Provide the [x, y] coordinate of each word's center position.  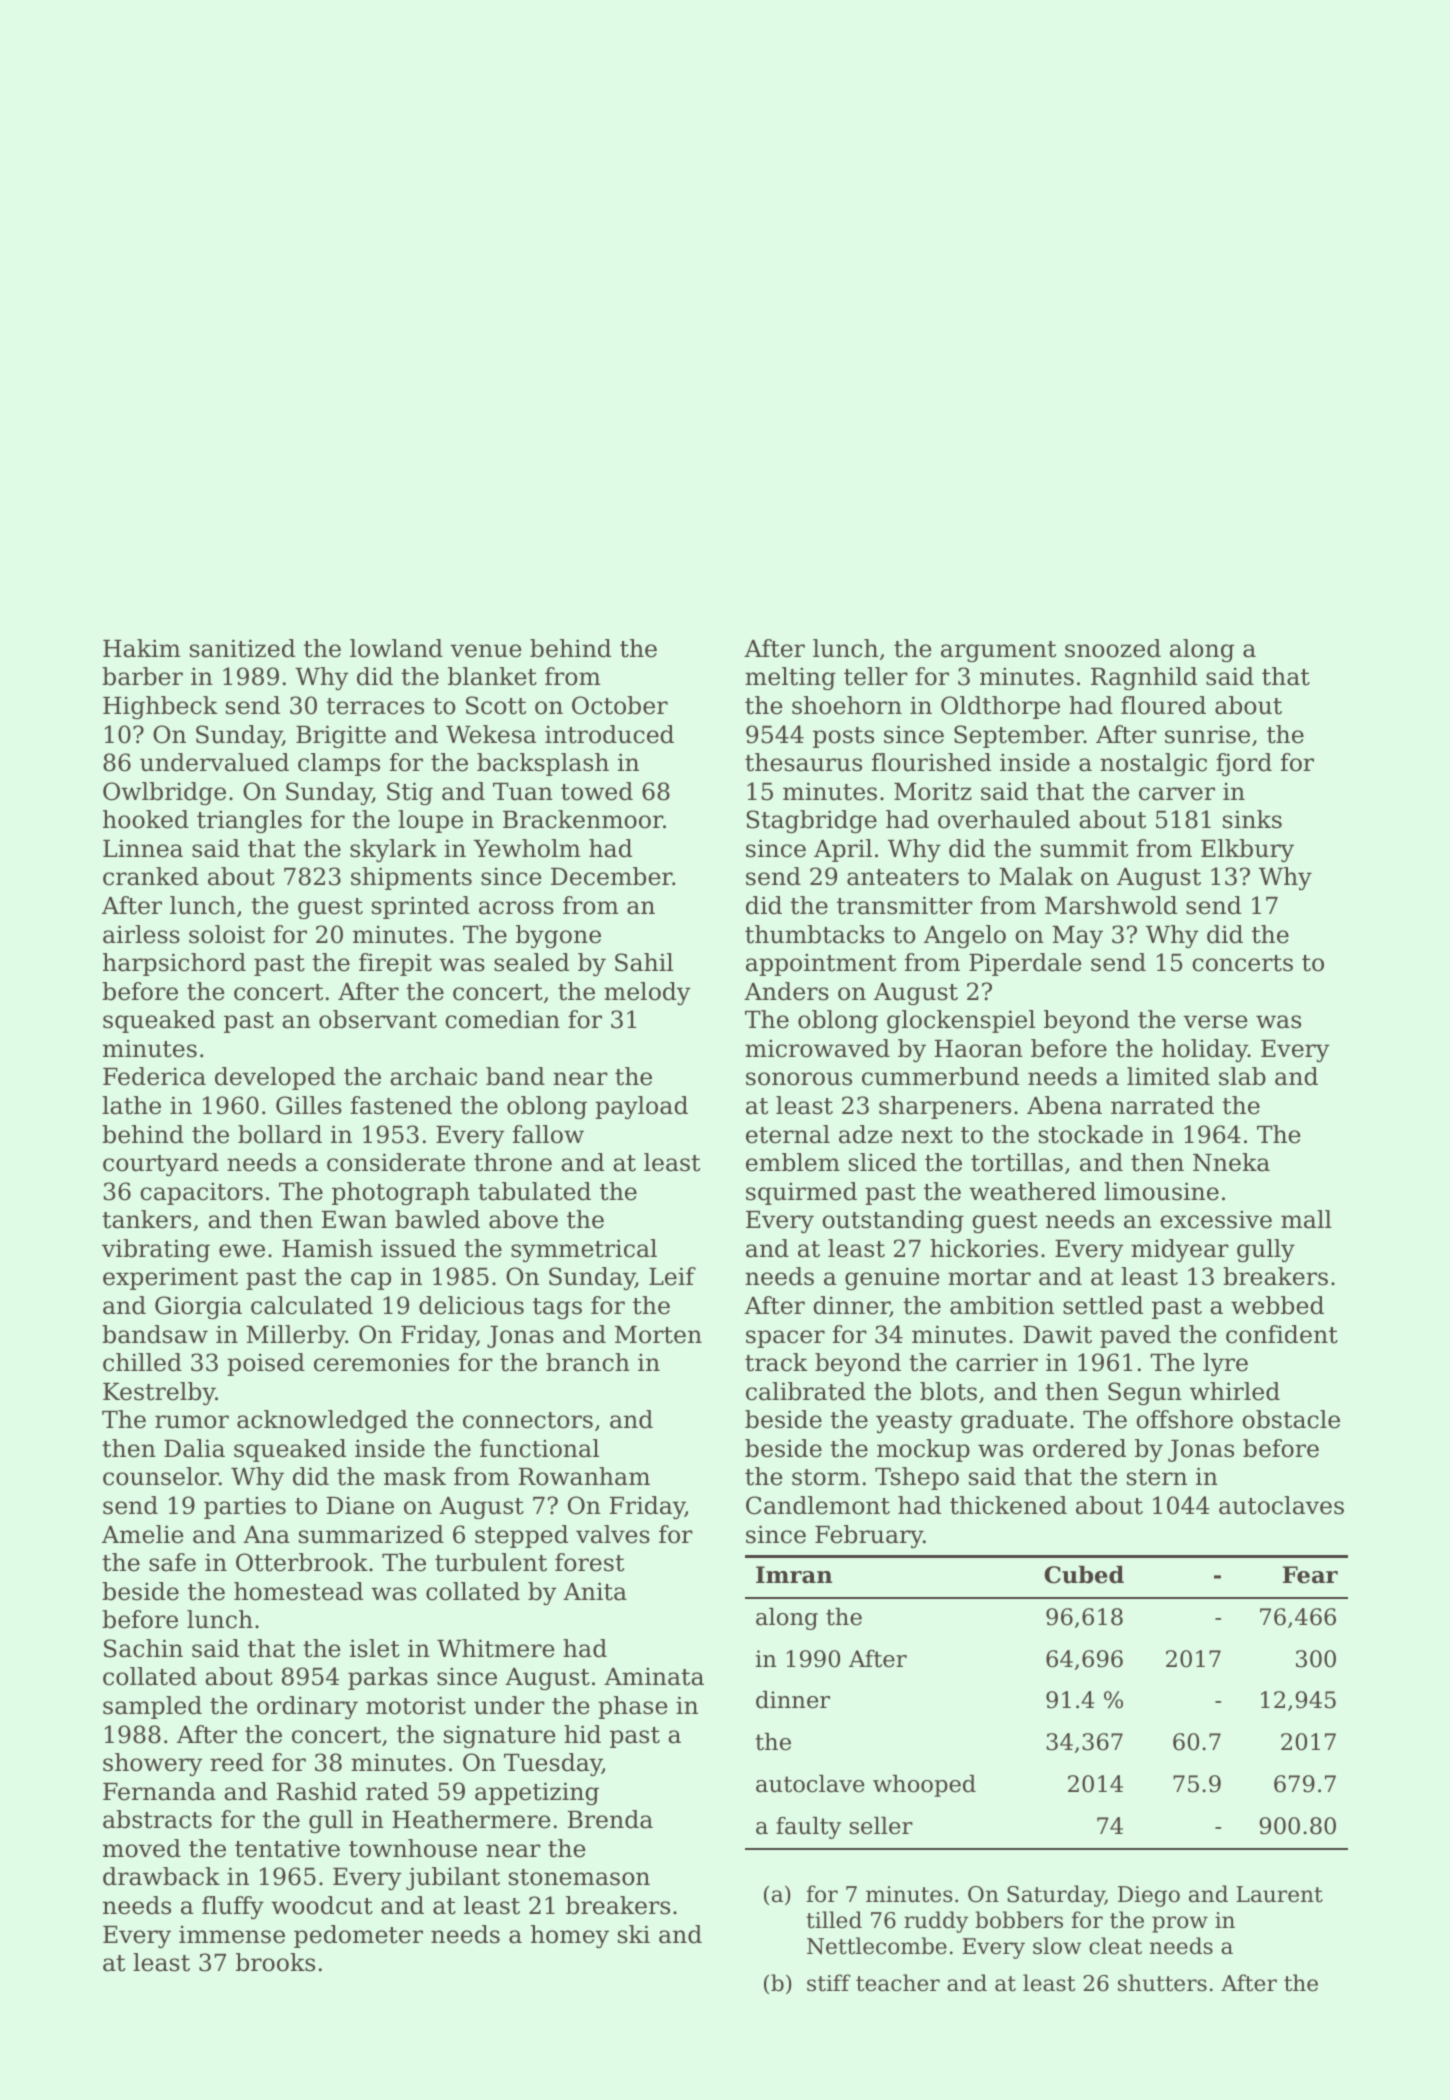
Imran [794, 1575]
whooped [924, 1786]
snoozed [1113, 648]
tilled [834, 1920]
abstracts [157, 1819]
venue [486, 651]
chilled [142, 1362]
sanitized [242, 648]
